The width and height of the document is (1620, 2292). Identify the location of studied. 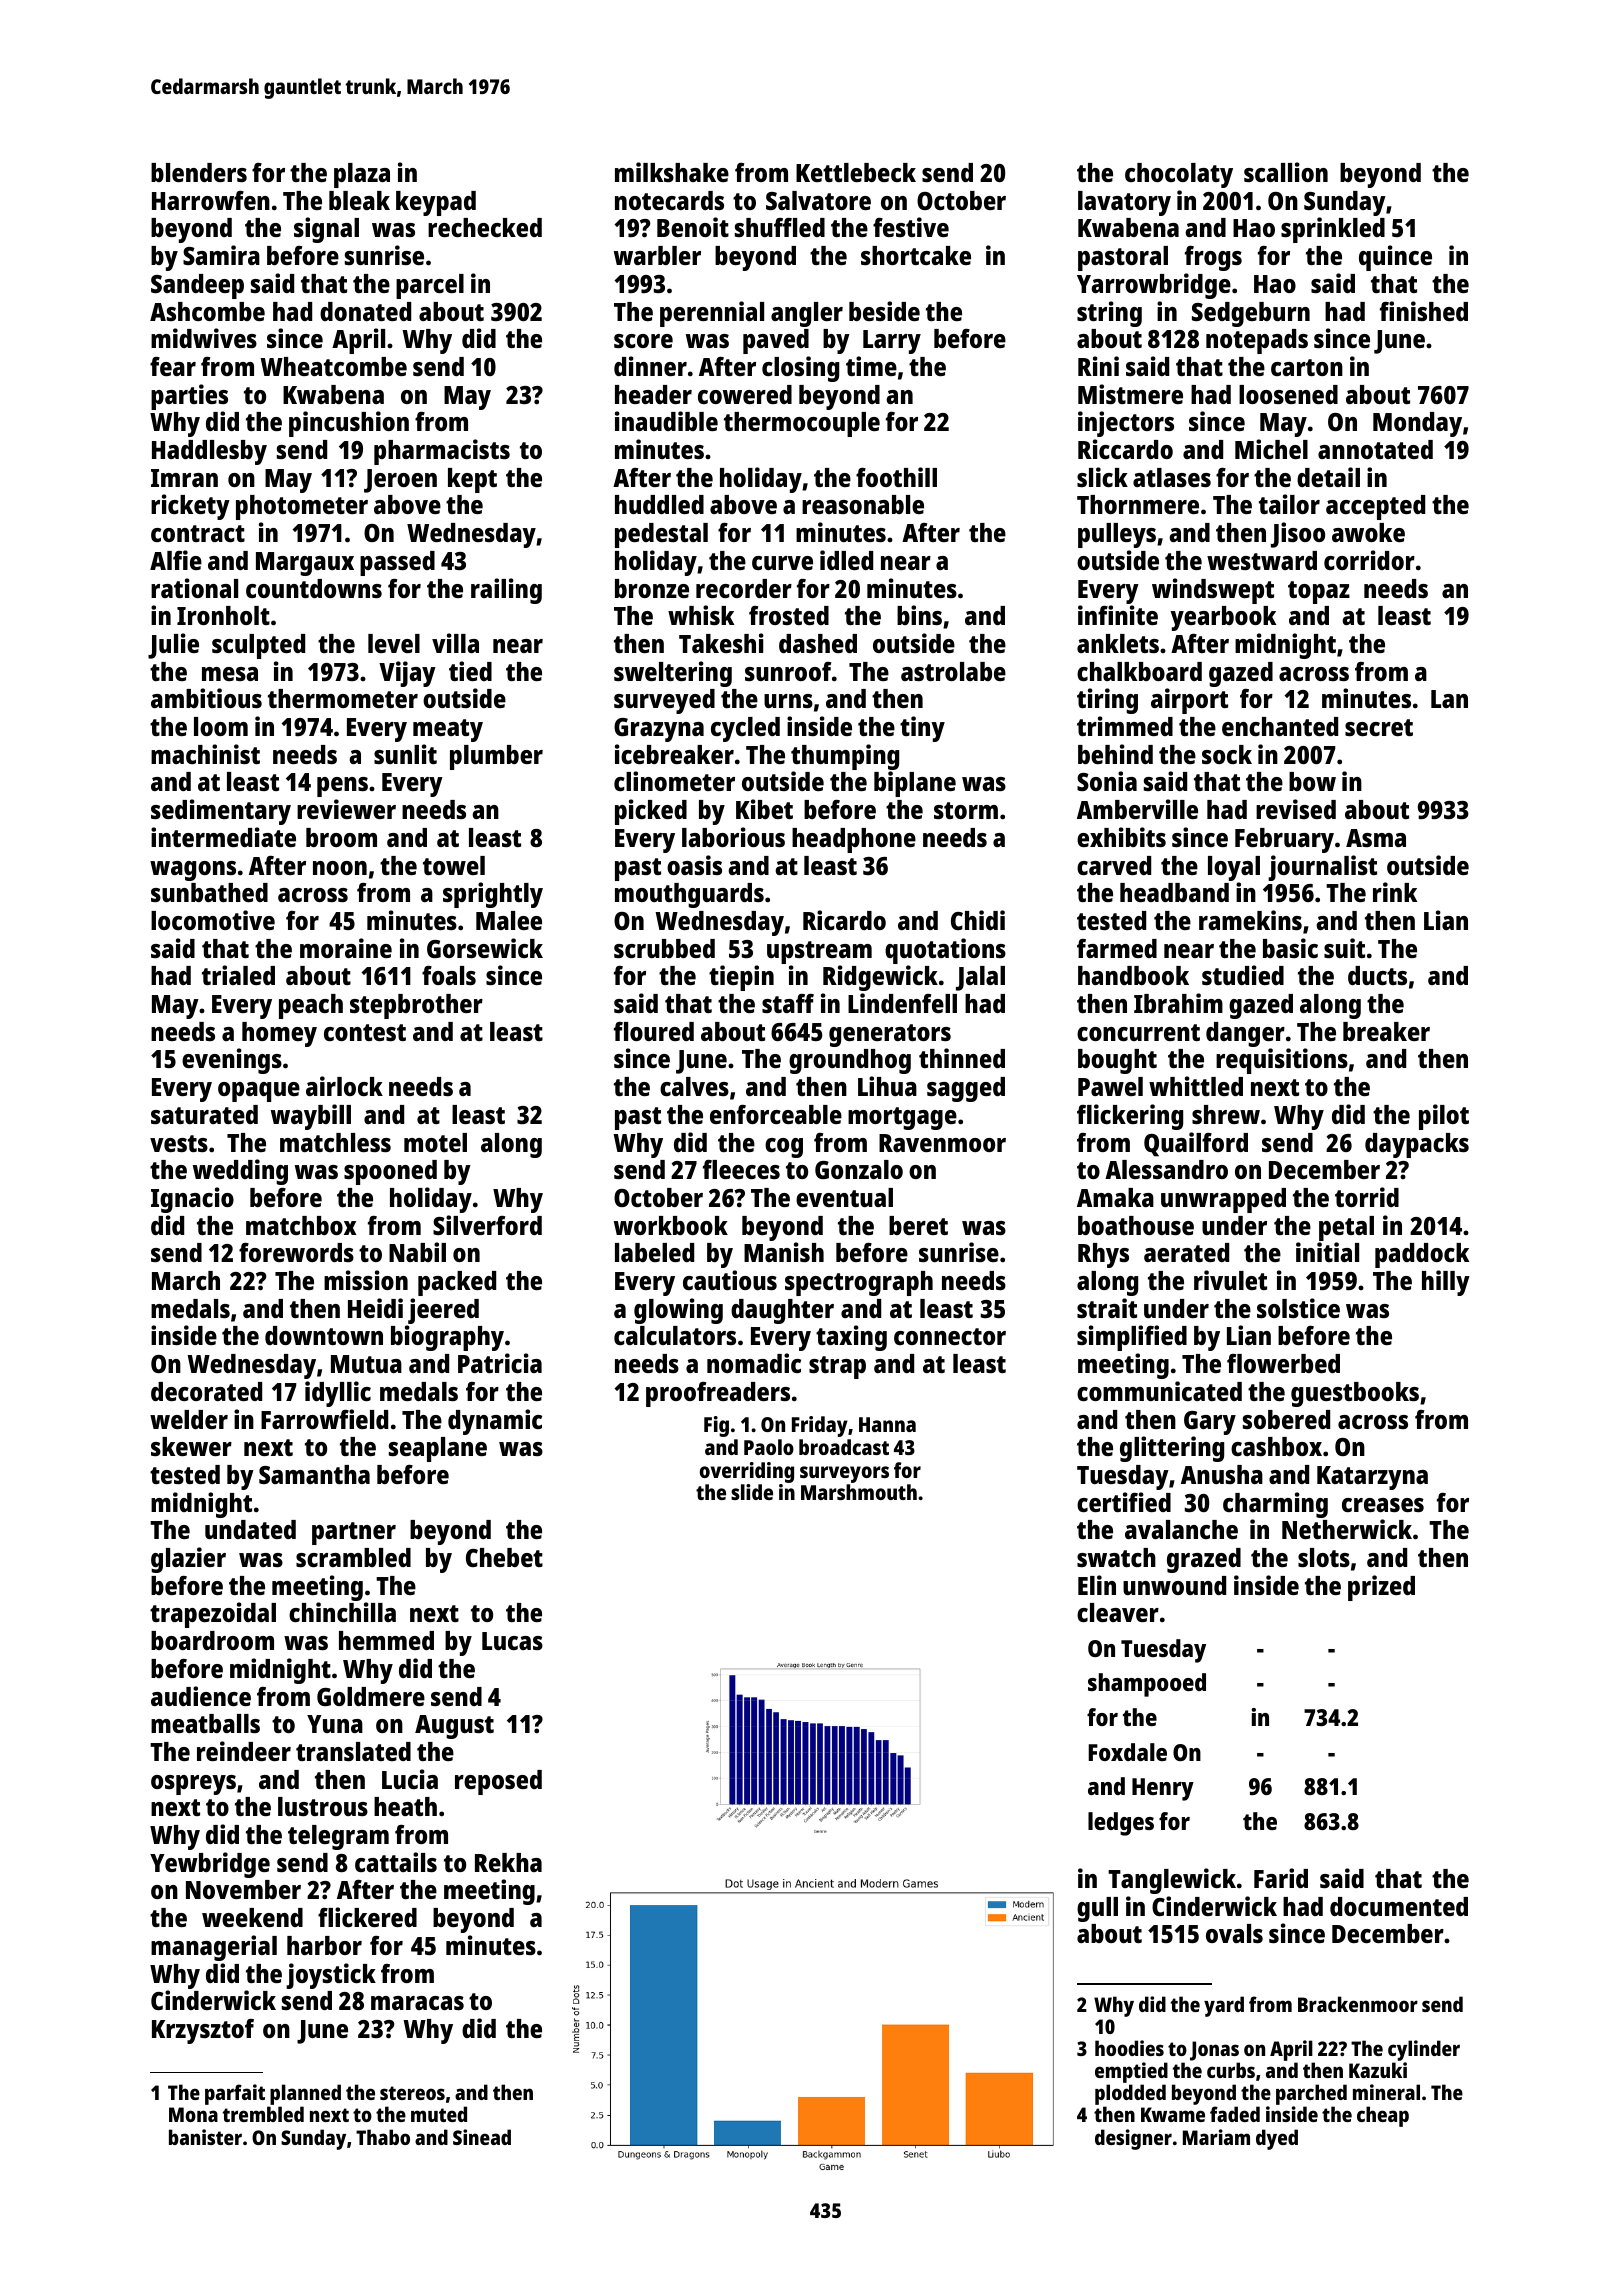
(1243, 975).
